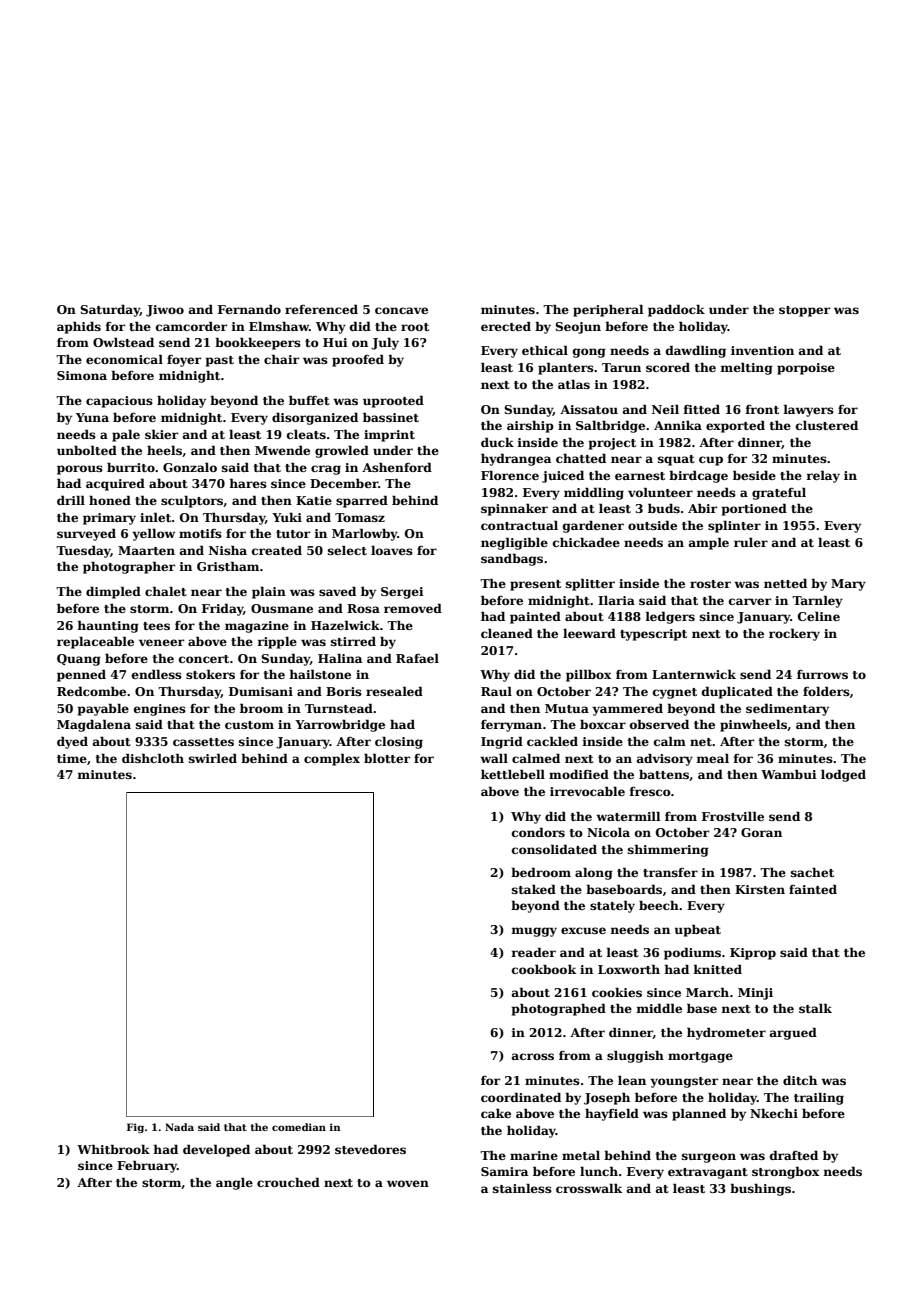  What do you see at coordinates (696, 351) in the image?
I see `dawdling` at bounding box center [696, 351].
